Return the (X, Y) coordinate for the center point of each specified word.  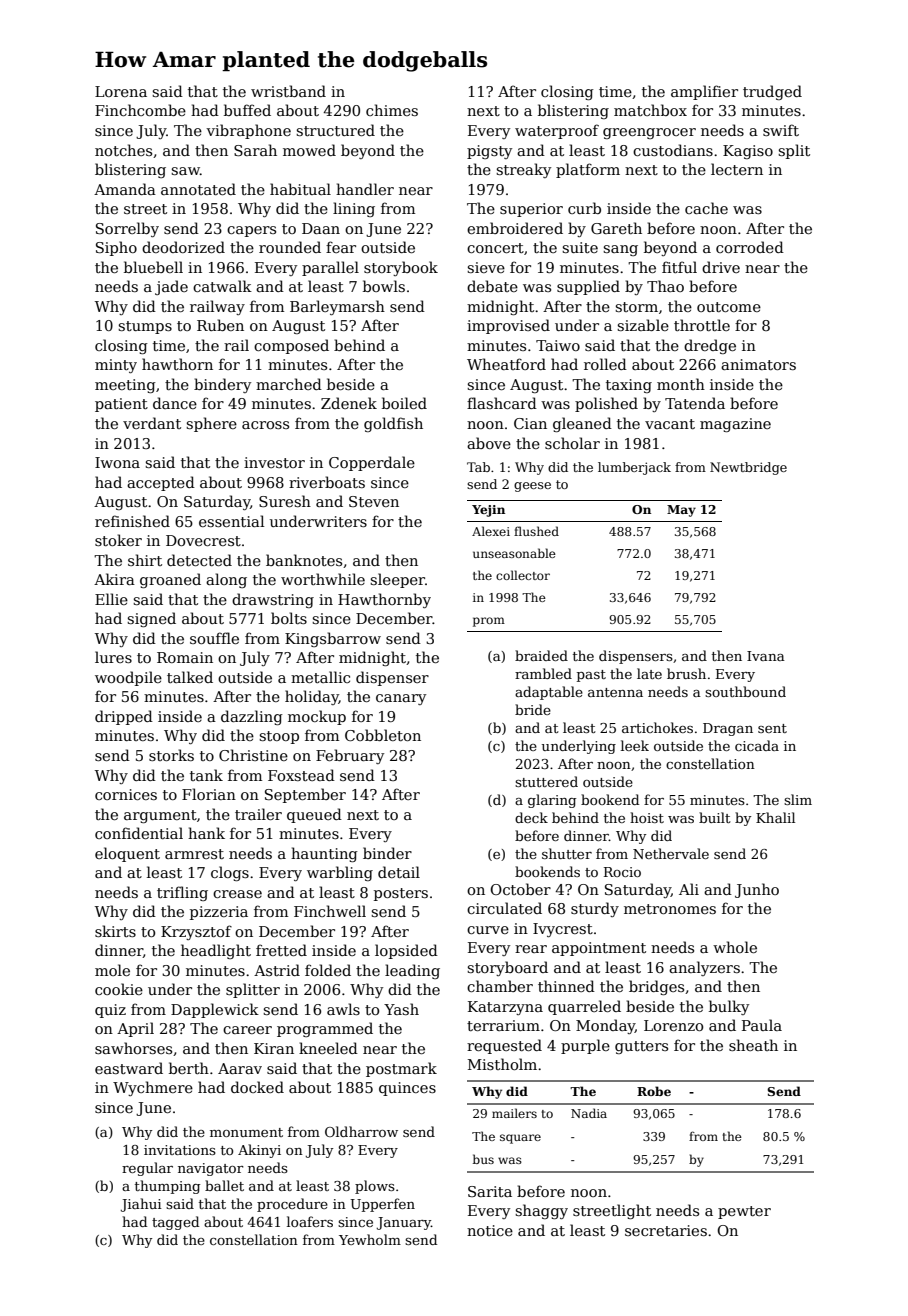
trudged (772, 92)
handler (365, 189)
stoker (118, 540)
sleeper (397, 580)
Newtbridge (748, 468)
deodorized (183, 247)
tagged (175, 1223)
